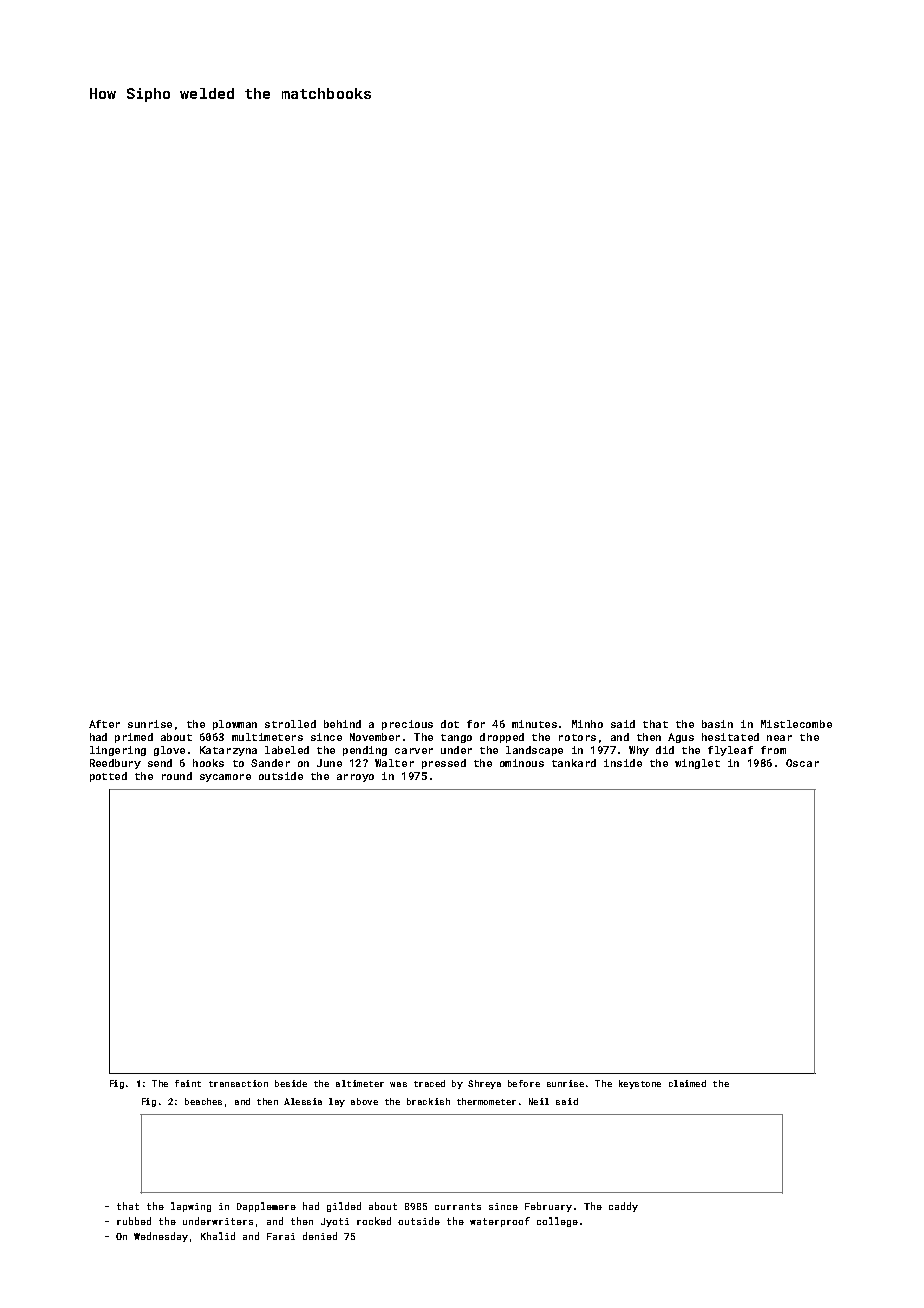  What do you see at coordinates (687, 1083) in the document?
I see `claimed` at bounding box center [687, 1083].
